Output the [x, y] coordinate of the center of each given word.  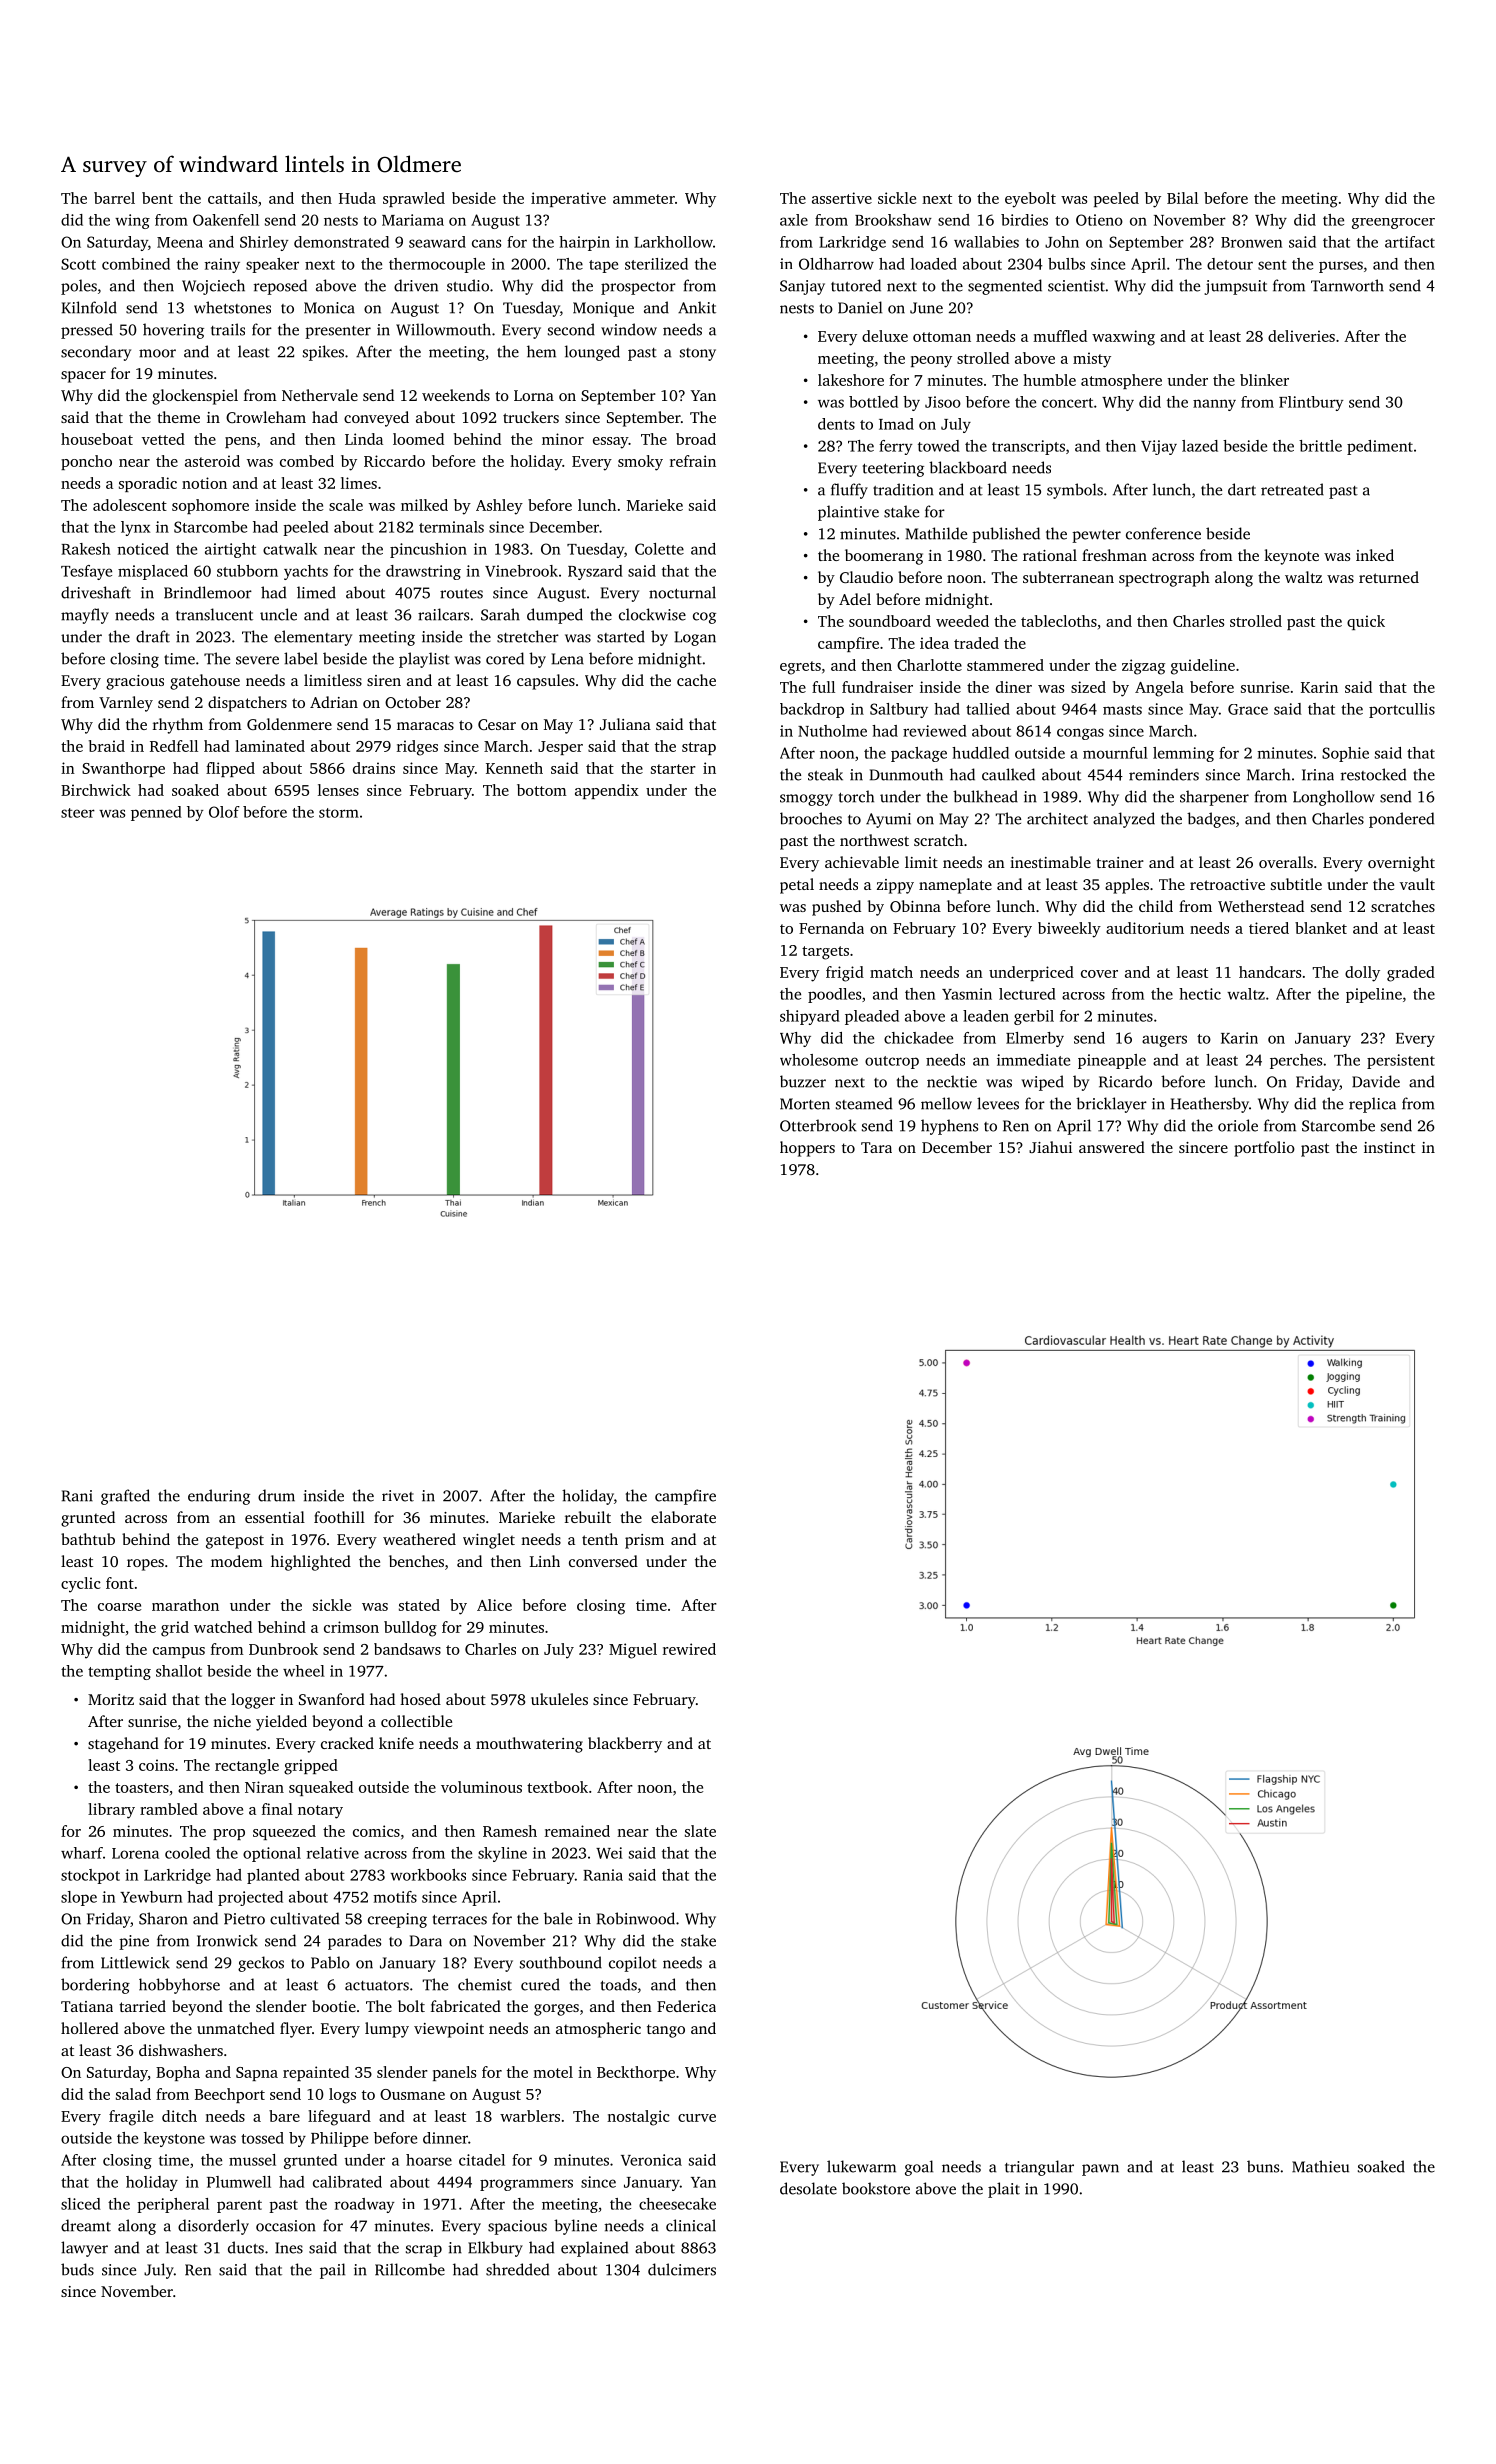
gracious [135, 682]
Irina [1318, 775]
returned [1389, 577]
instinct [1389, 1147]
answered [1112, 1147]
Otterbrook [818, 1125]
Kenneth [514, 768]
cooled [187, 1853]
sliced [81, 2204]
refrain [693, 461]
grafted [125, 1497]
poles [79, 287]
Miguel [633, 1651]
